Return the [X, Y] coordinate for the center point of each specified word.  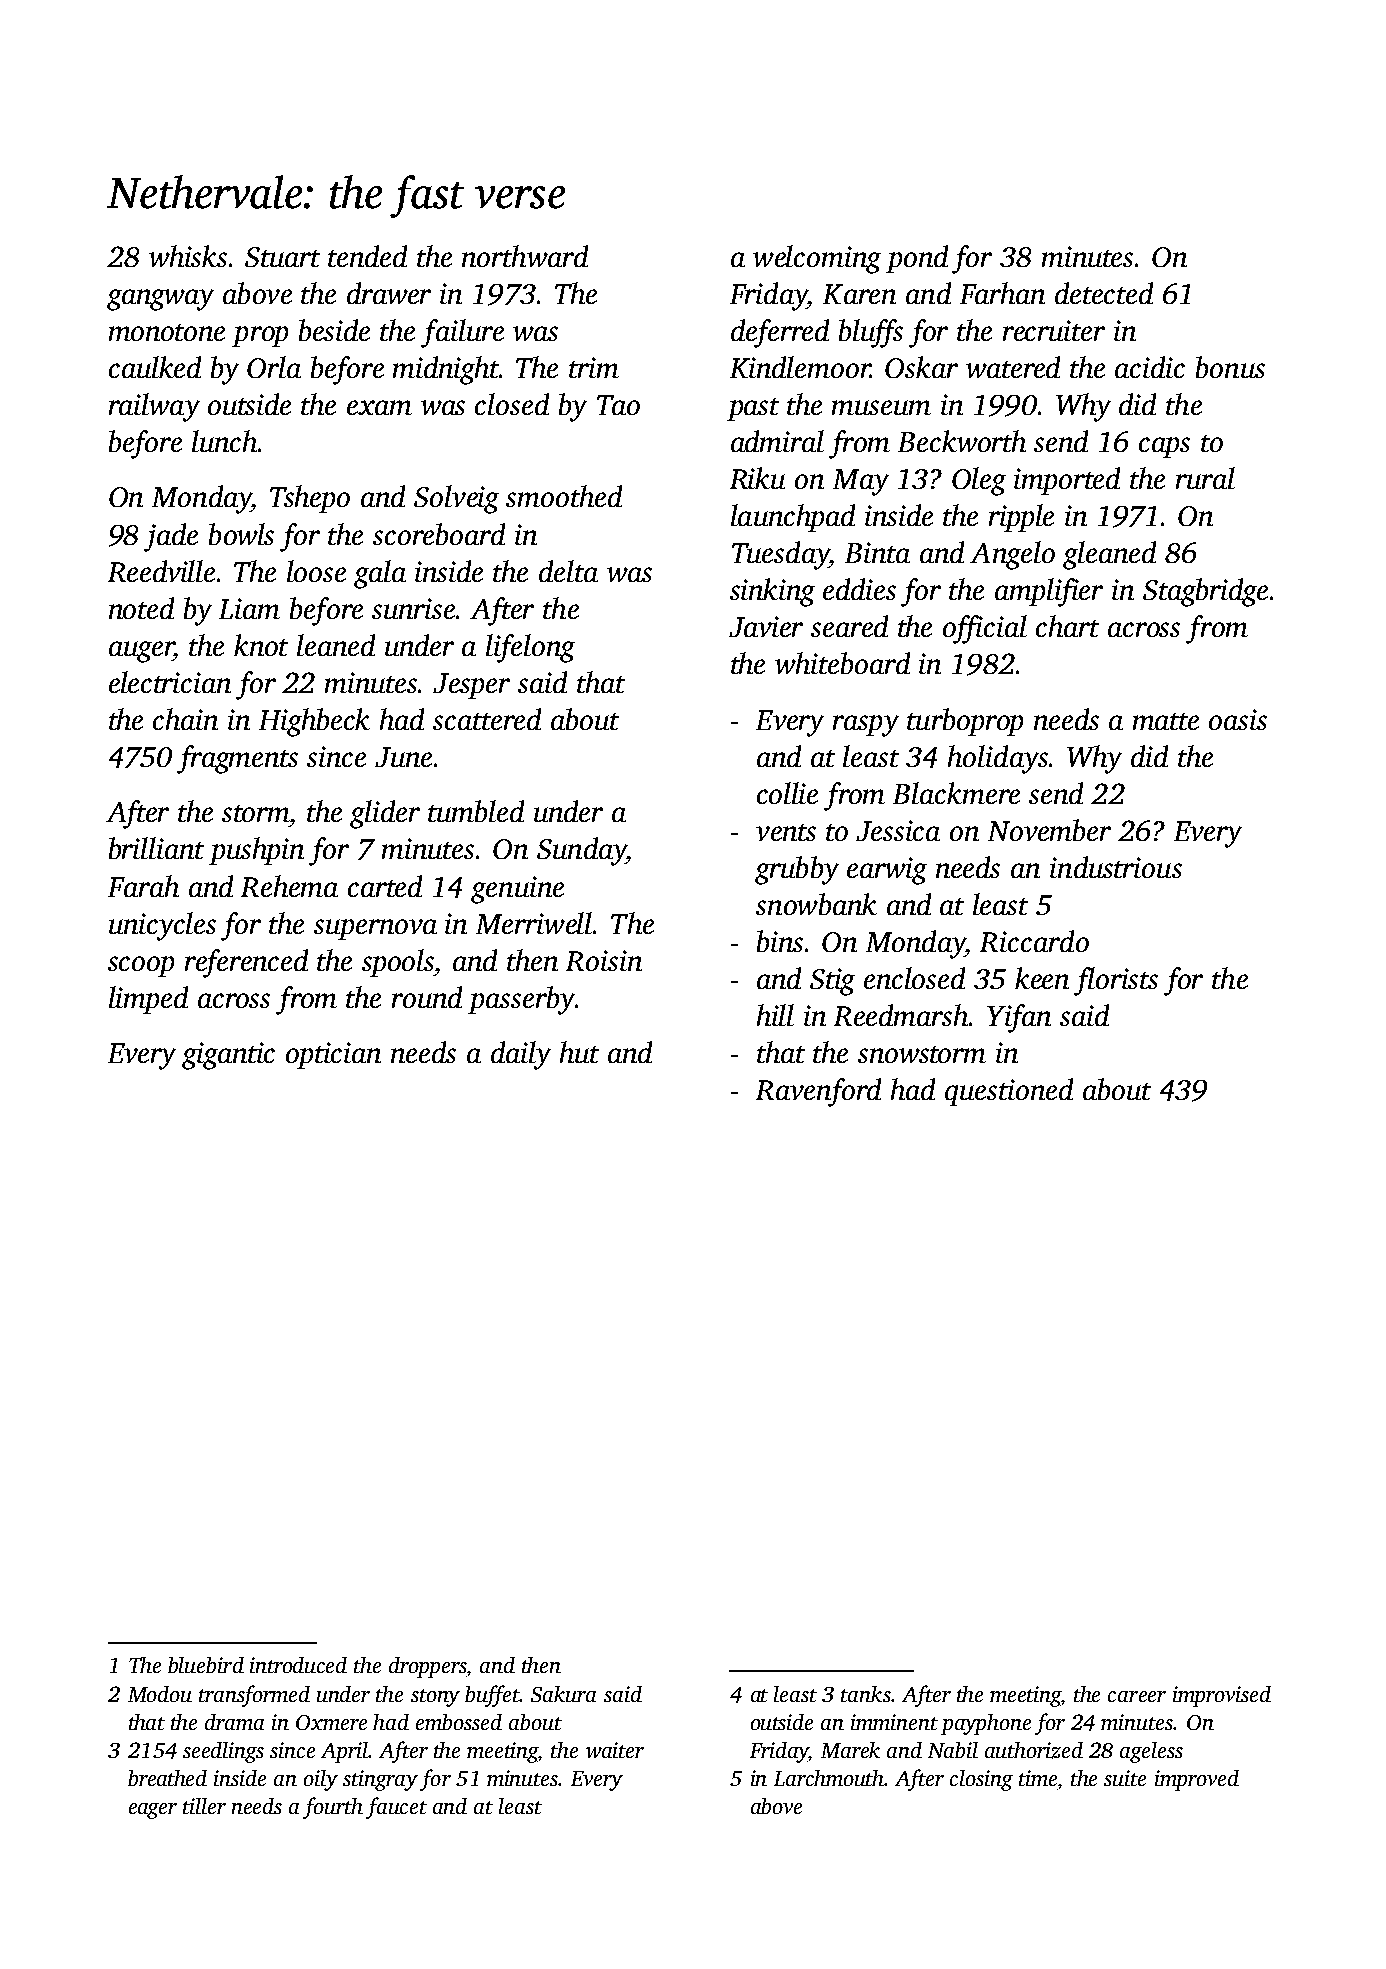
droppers [428, 1667]
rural [1205, 478]
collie [787, 793]
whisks [188, 256]
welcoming [817, 259]
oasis [1238, 719]
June [403, 757]
